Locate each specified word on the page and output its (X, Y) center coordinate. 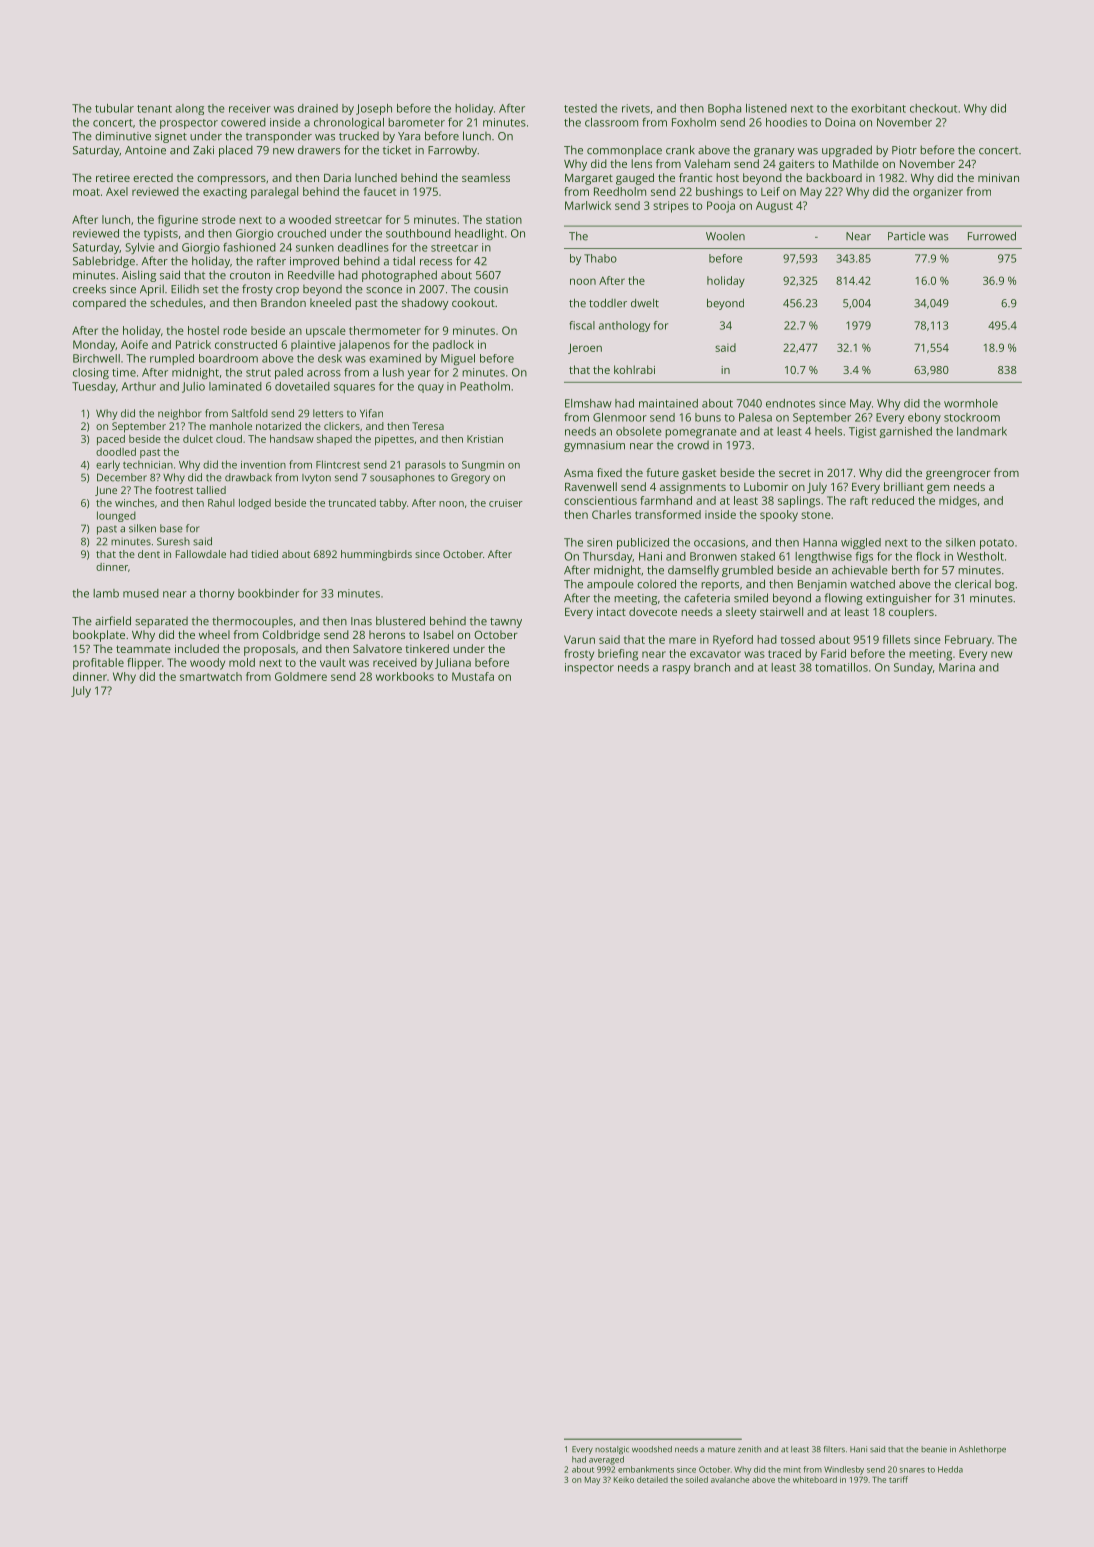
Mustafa (473, 676)
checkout (933, 108)
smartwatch (211, 676)
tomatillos (841, 667)
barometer (416, 122)
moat (86, 192)
